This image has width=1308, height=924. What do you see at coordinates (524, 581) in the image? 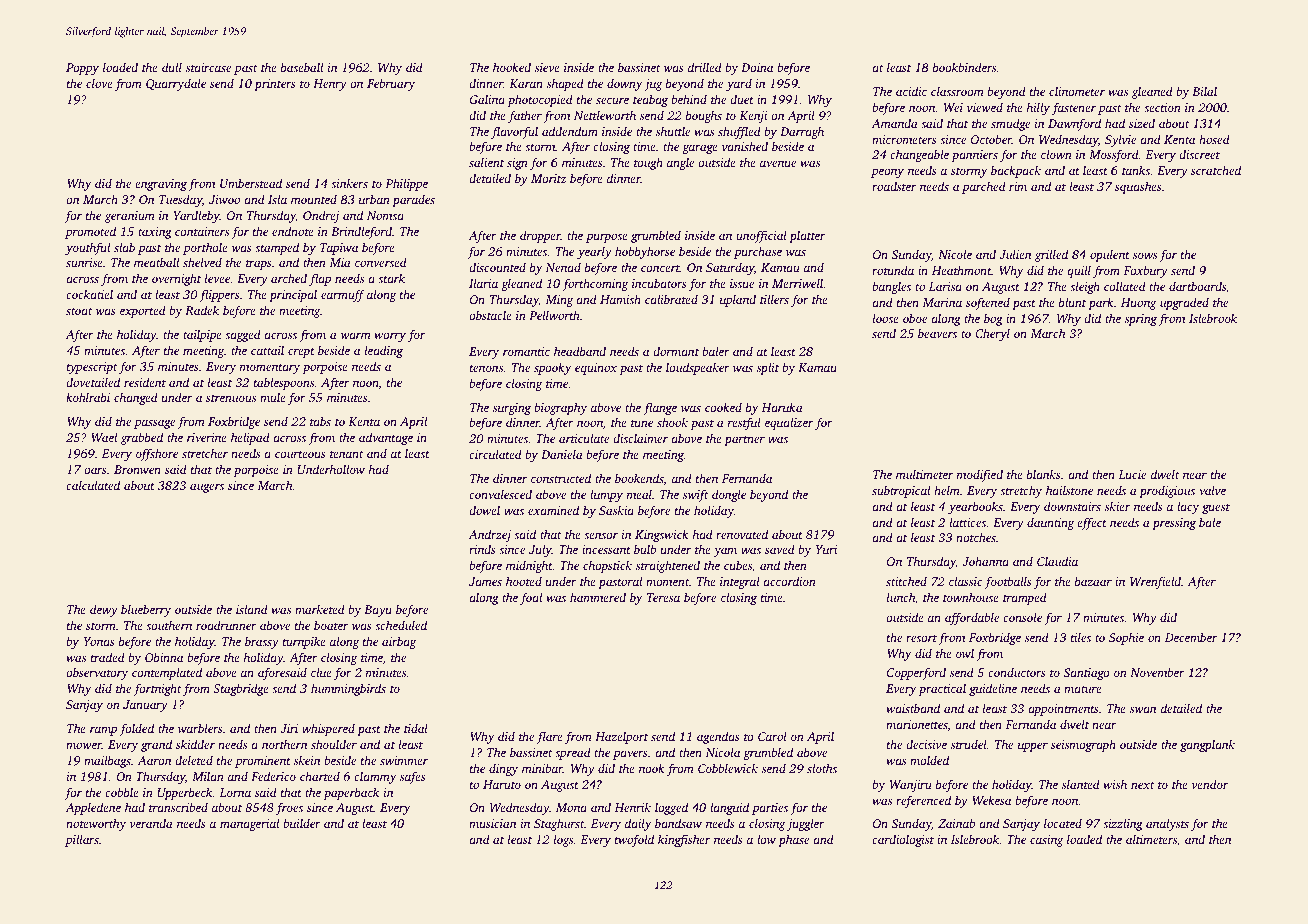
I see `hooted` at bounding box center [524, 581].
